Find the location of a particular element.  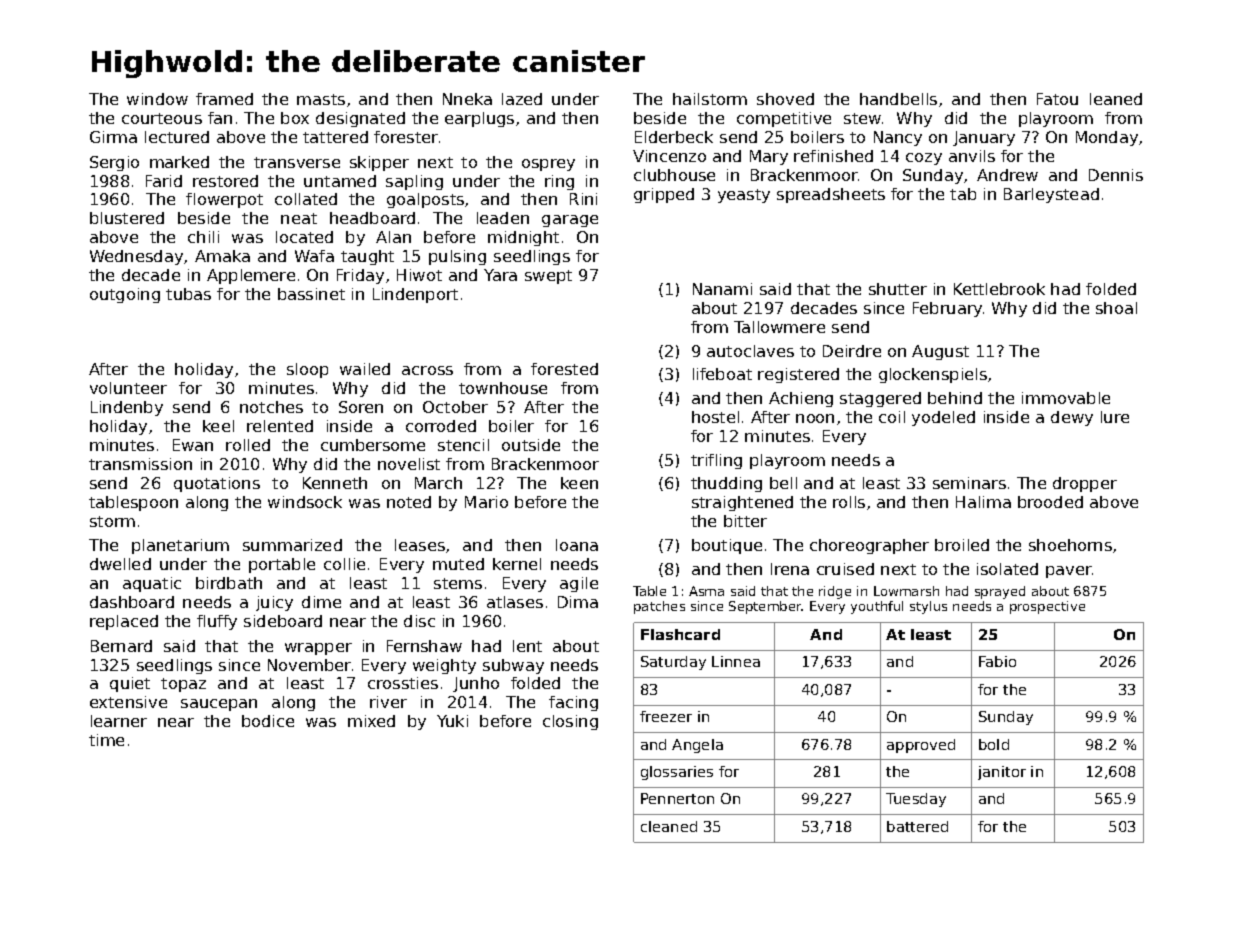

shoal is located at coordinates (1116, 308).
